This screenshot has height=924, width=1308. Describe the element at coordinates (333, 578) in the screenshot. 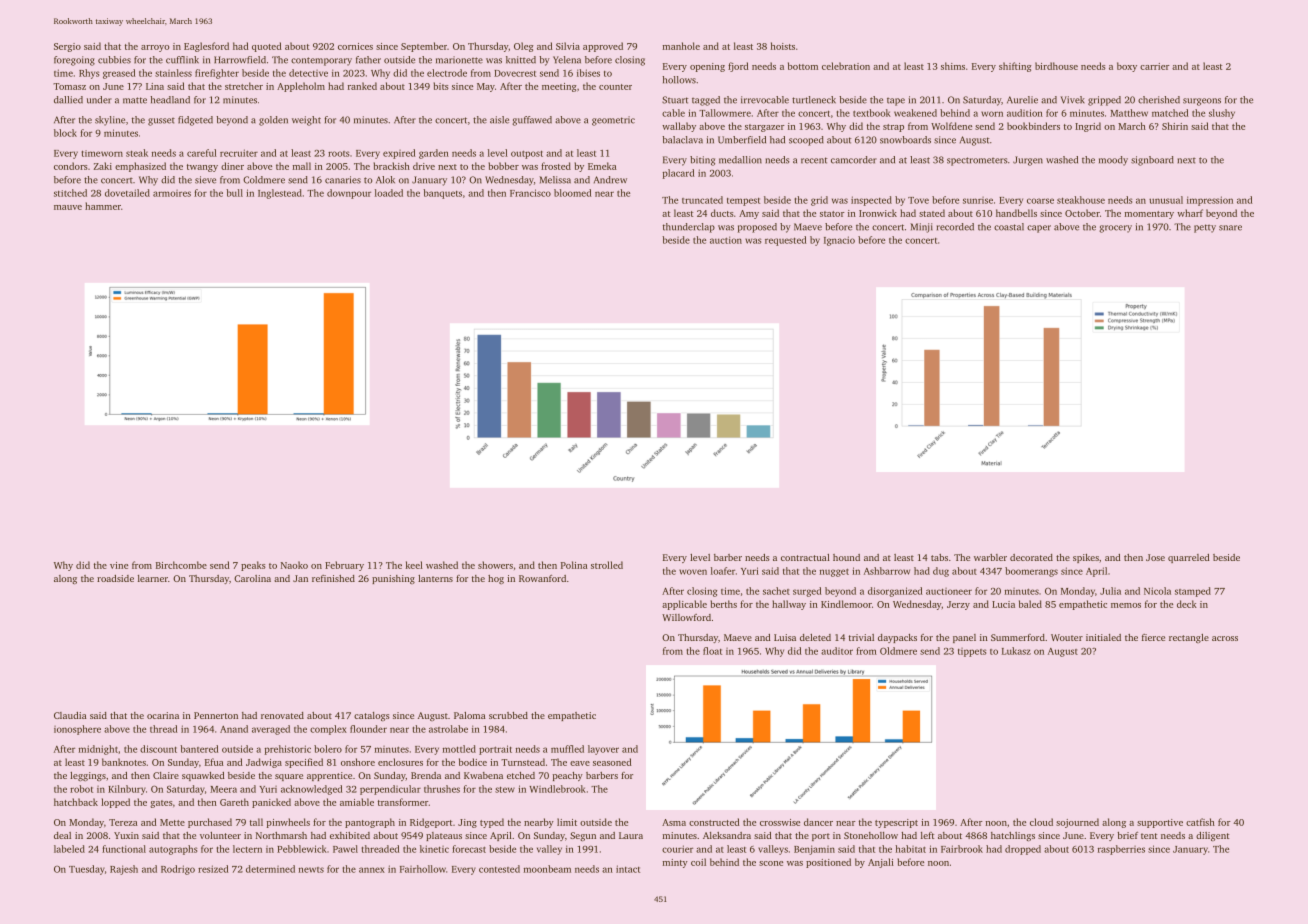

I see `refinished` at that location.
